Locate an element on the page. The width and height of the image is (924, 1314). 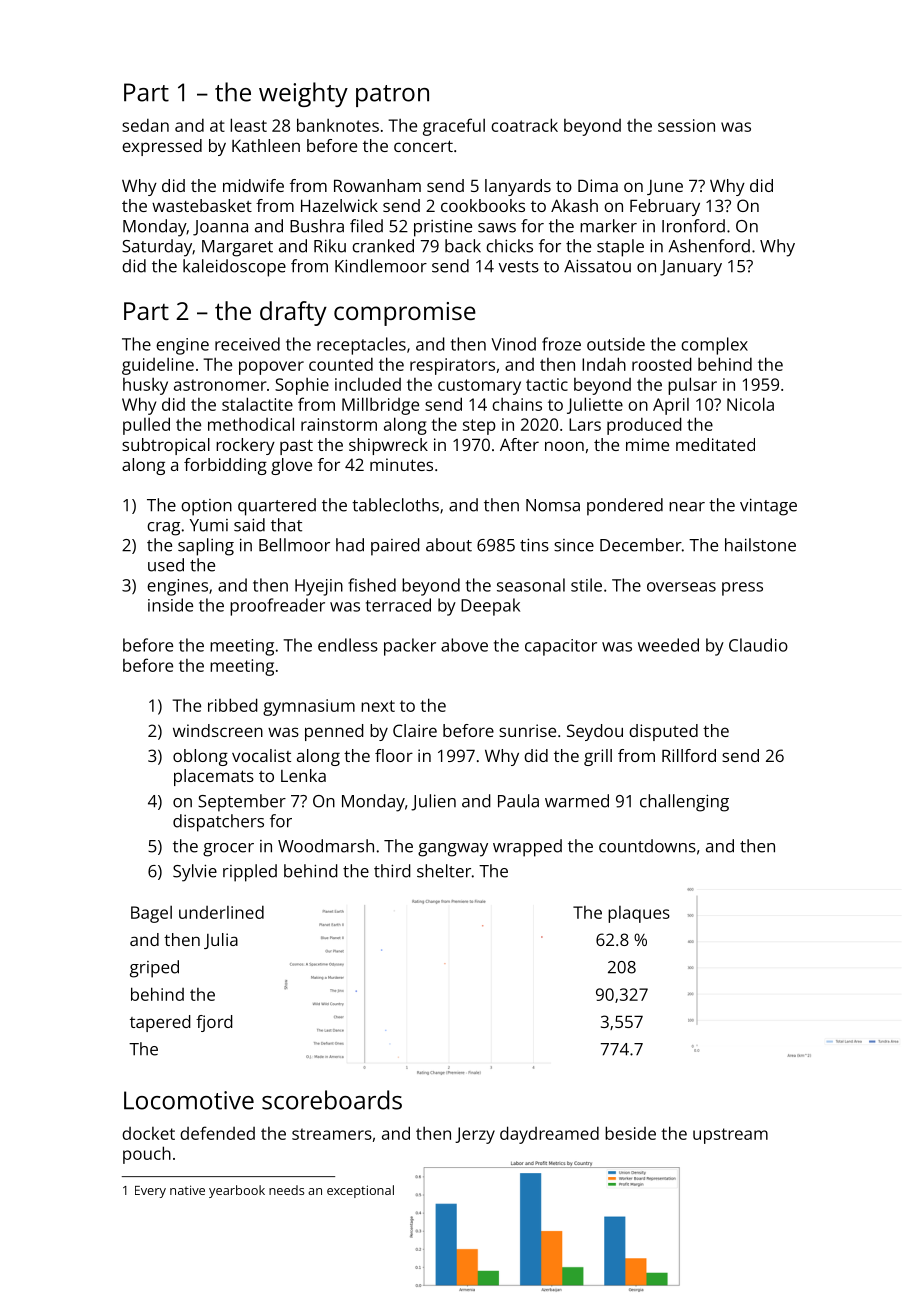
session is located at coordinates (686, 125).
